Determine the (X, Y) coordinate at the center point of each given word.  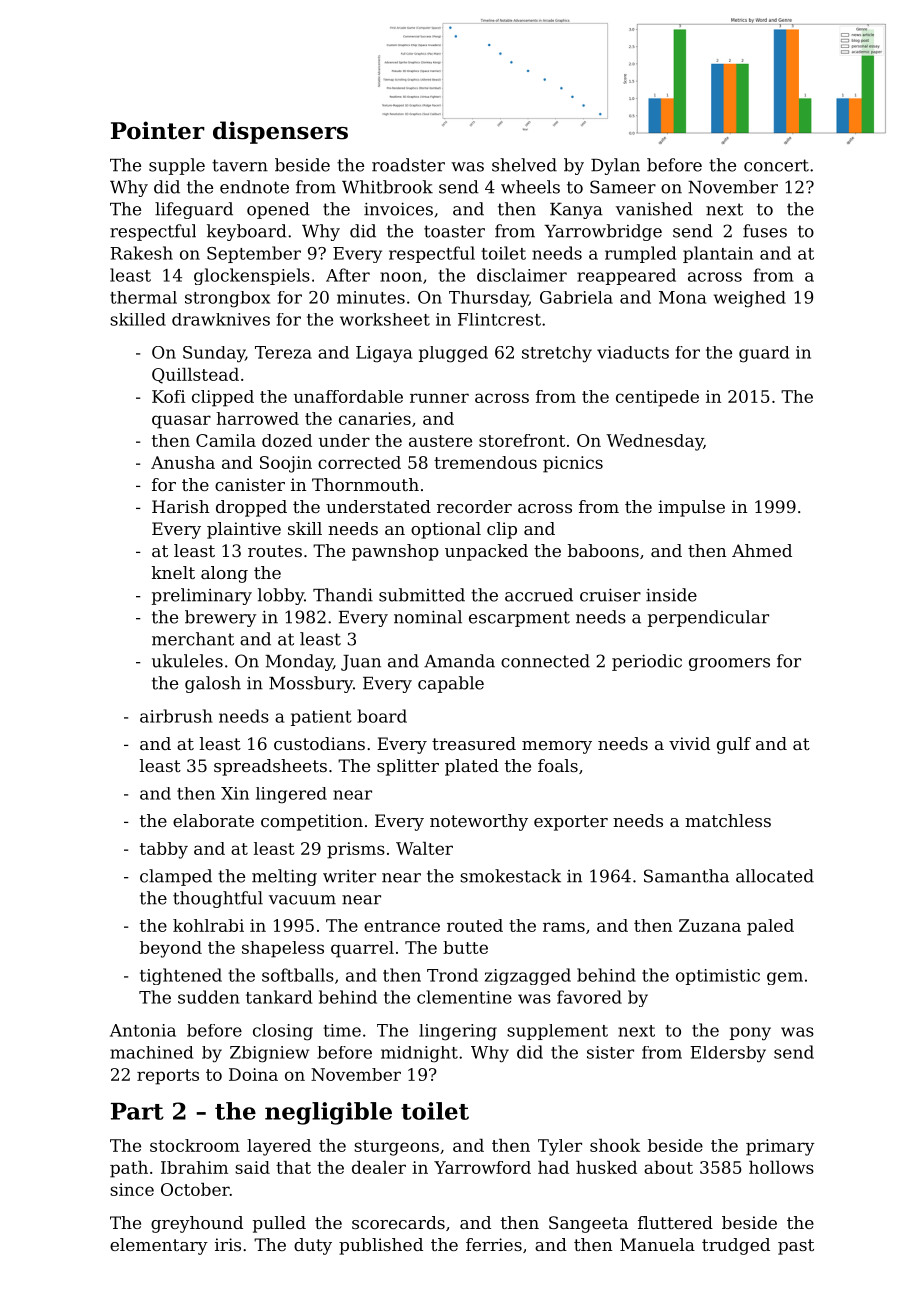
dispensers (280, 132)
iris (228, 1244)
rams (564, 927)
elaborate (213, 820)
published (381, 1246)
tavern (240, 165)
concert (776, 165)
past (796, 1247)
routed (475, 925)
